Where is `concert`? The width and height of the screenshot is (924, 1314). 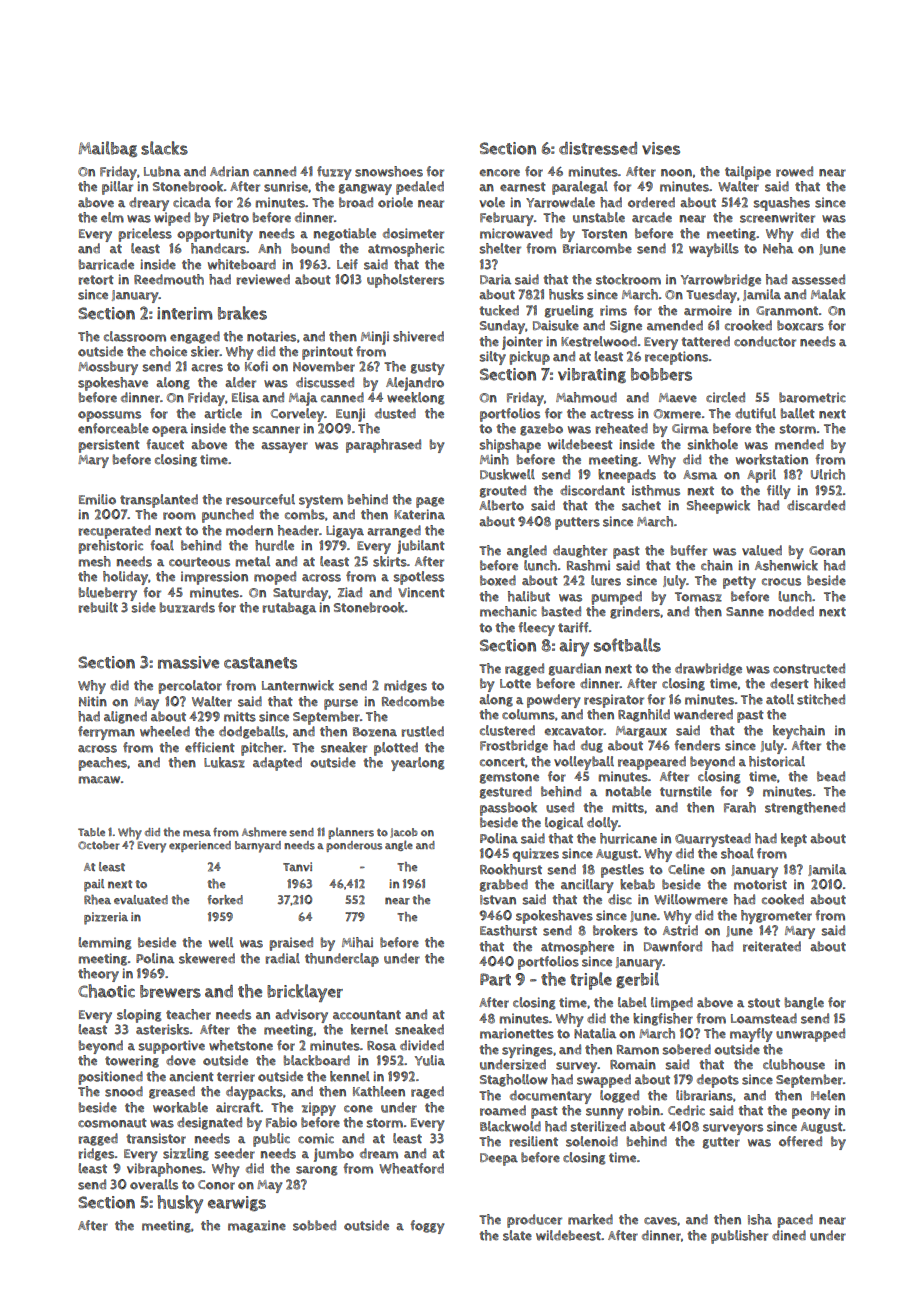
concert is located at coordinates (502, 762).
